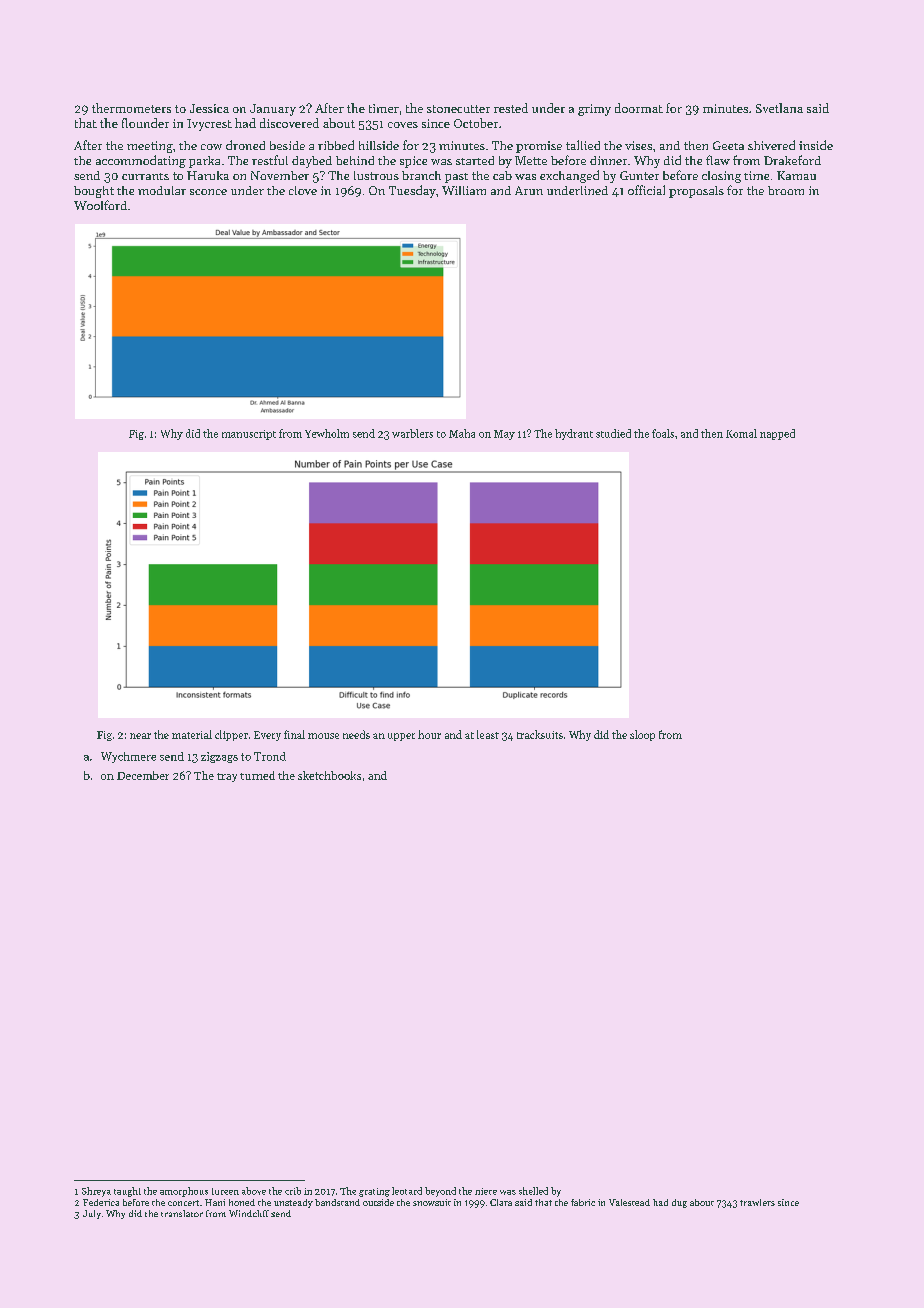 This screenshot has height=1308, width=924. What do you see at coordinates (741, 433) in the screenshot?
I see `Komal` at bounding box center [741, 433].
